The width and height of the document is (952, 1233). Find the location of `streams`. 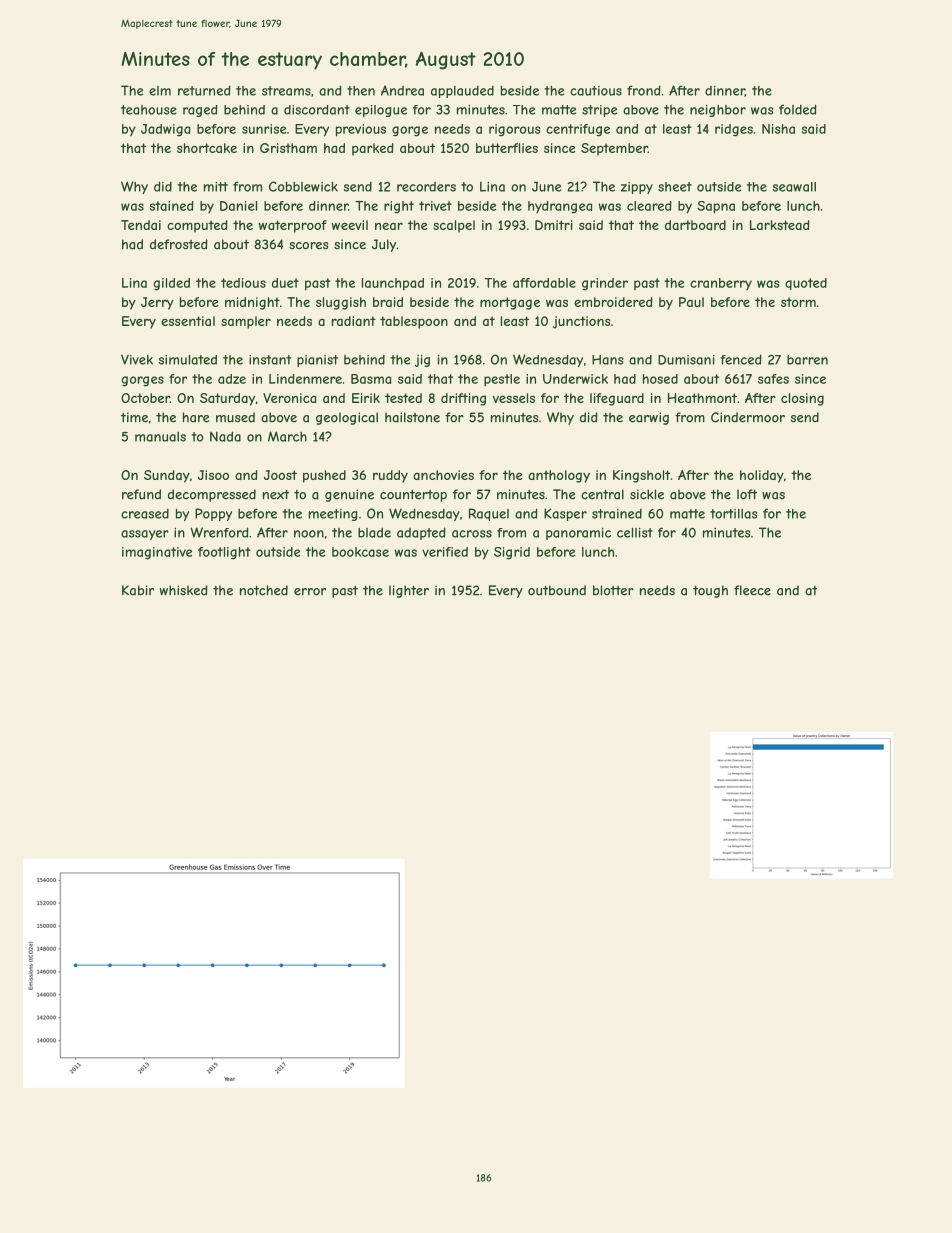

streams is located at coordinates (286, 91).
